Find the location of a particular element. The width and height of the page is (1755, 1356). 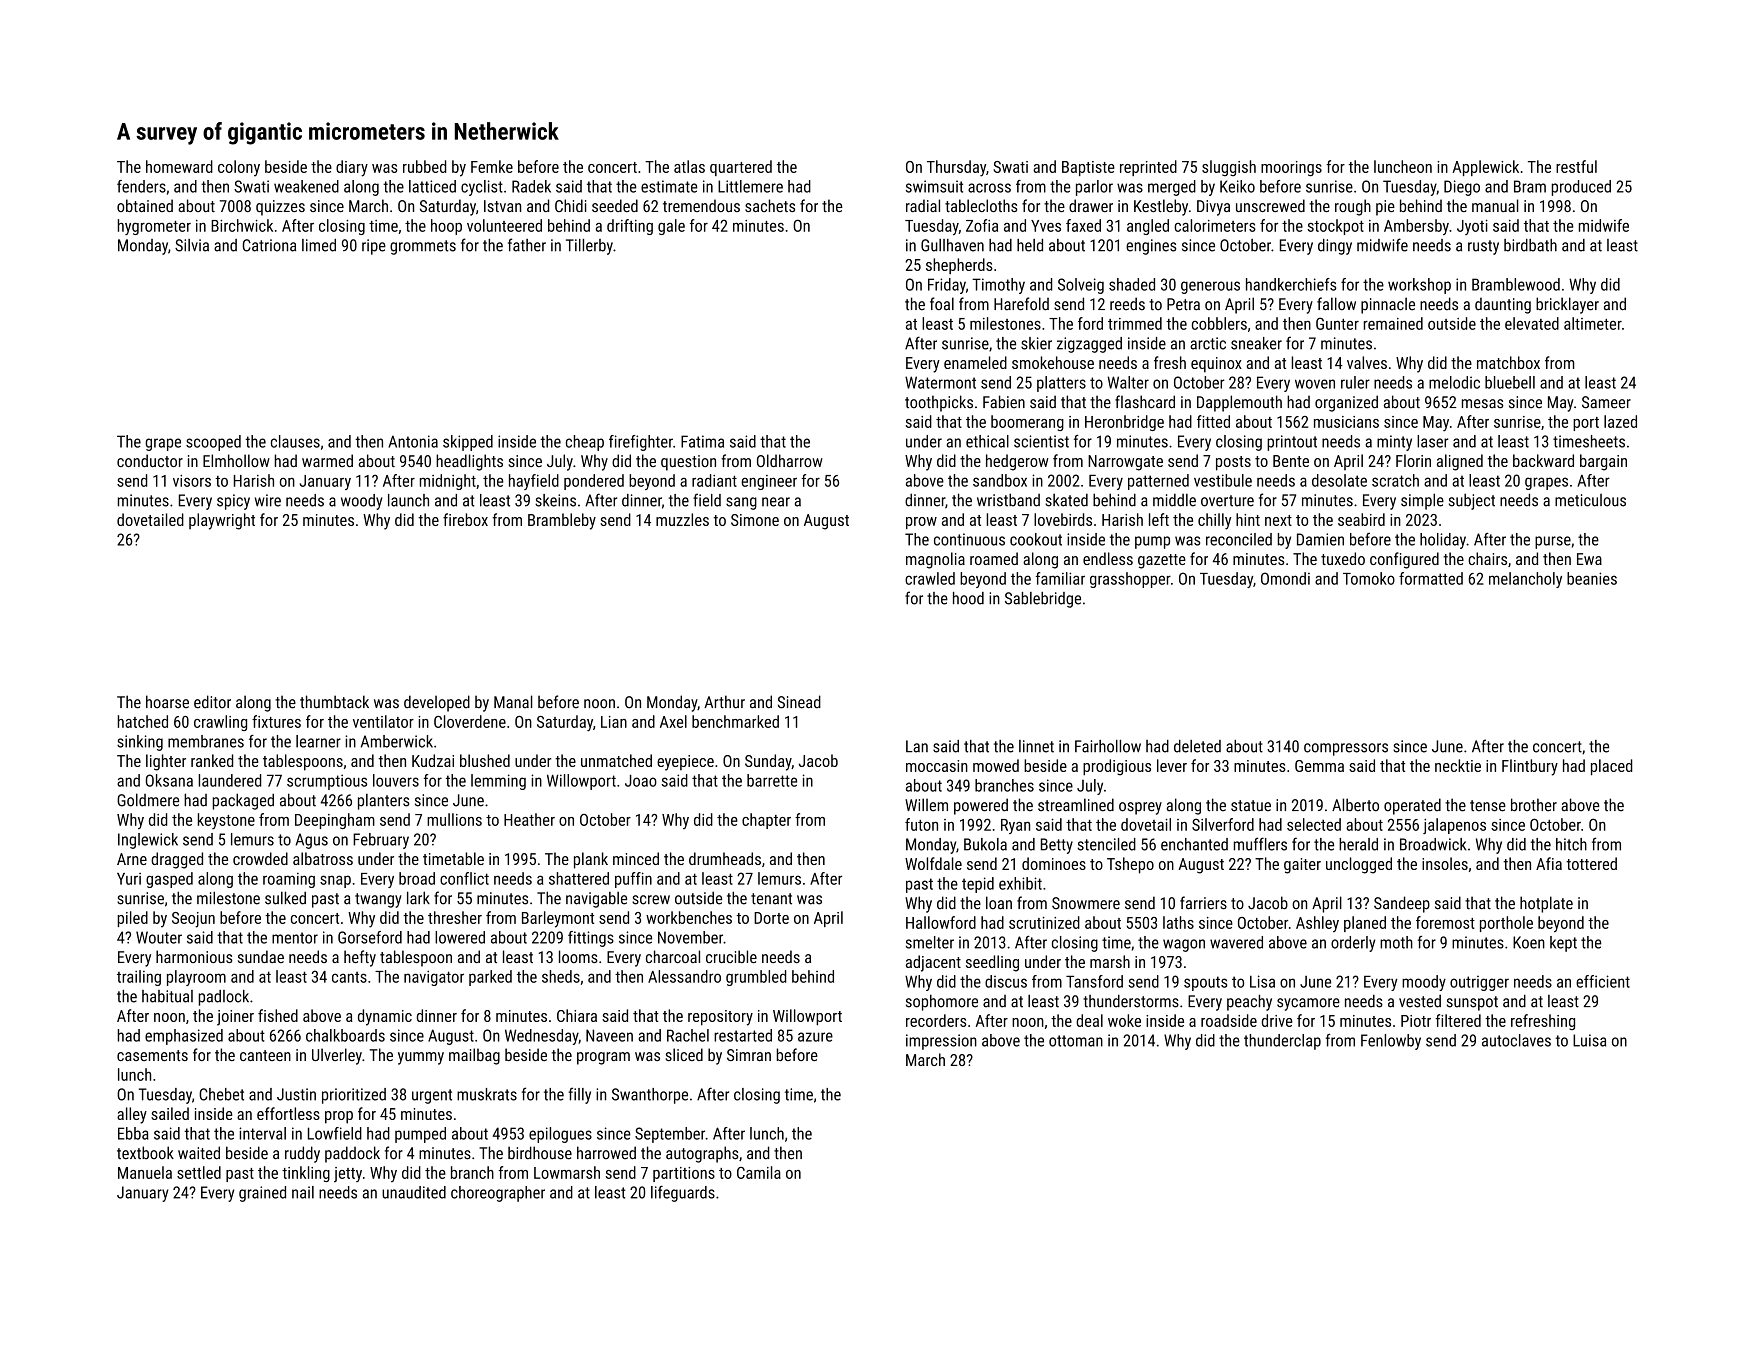

Friday is located at coordinates (947, 286).
